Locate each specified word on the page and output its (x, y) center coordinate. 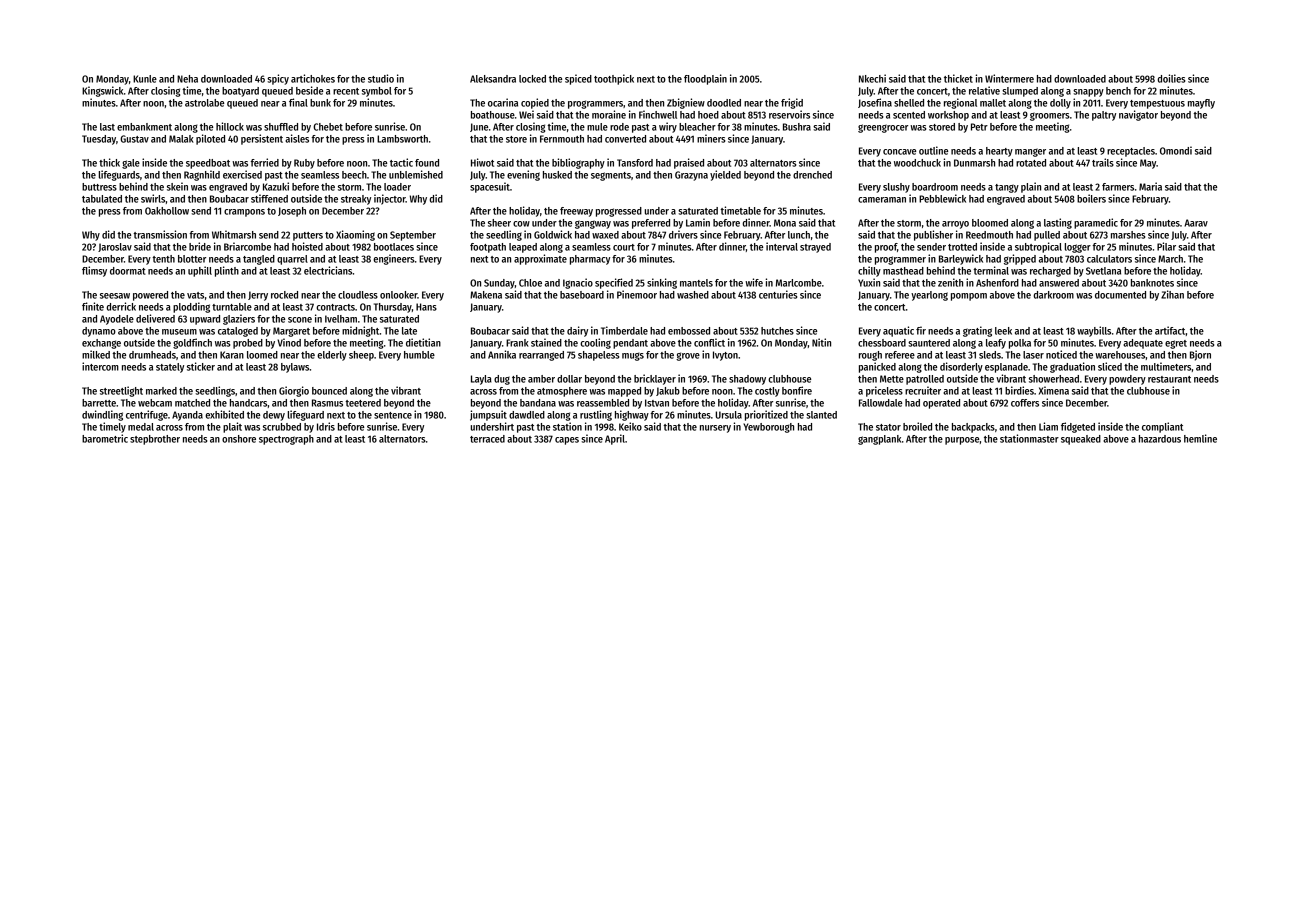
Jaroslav (115, 247)
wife (754, 282)
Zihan (1172, 294)
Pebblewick (942, 198)
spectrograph (286, 440)
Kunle (145, 79)
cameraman (882, 200)
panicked (877, 367)
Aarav (1196, 223)
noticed (1061, 354)
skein (177, 186)
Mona (785, 223)
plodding (191, 307)
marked (161, 391)
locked (532, 79)
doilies (1171, 78)
